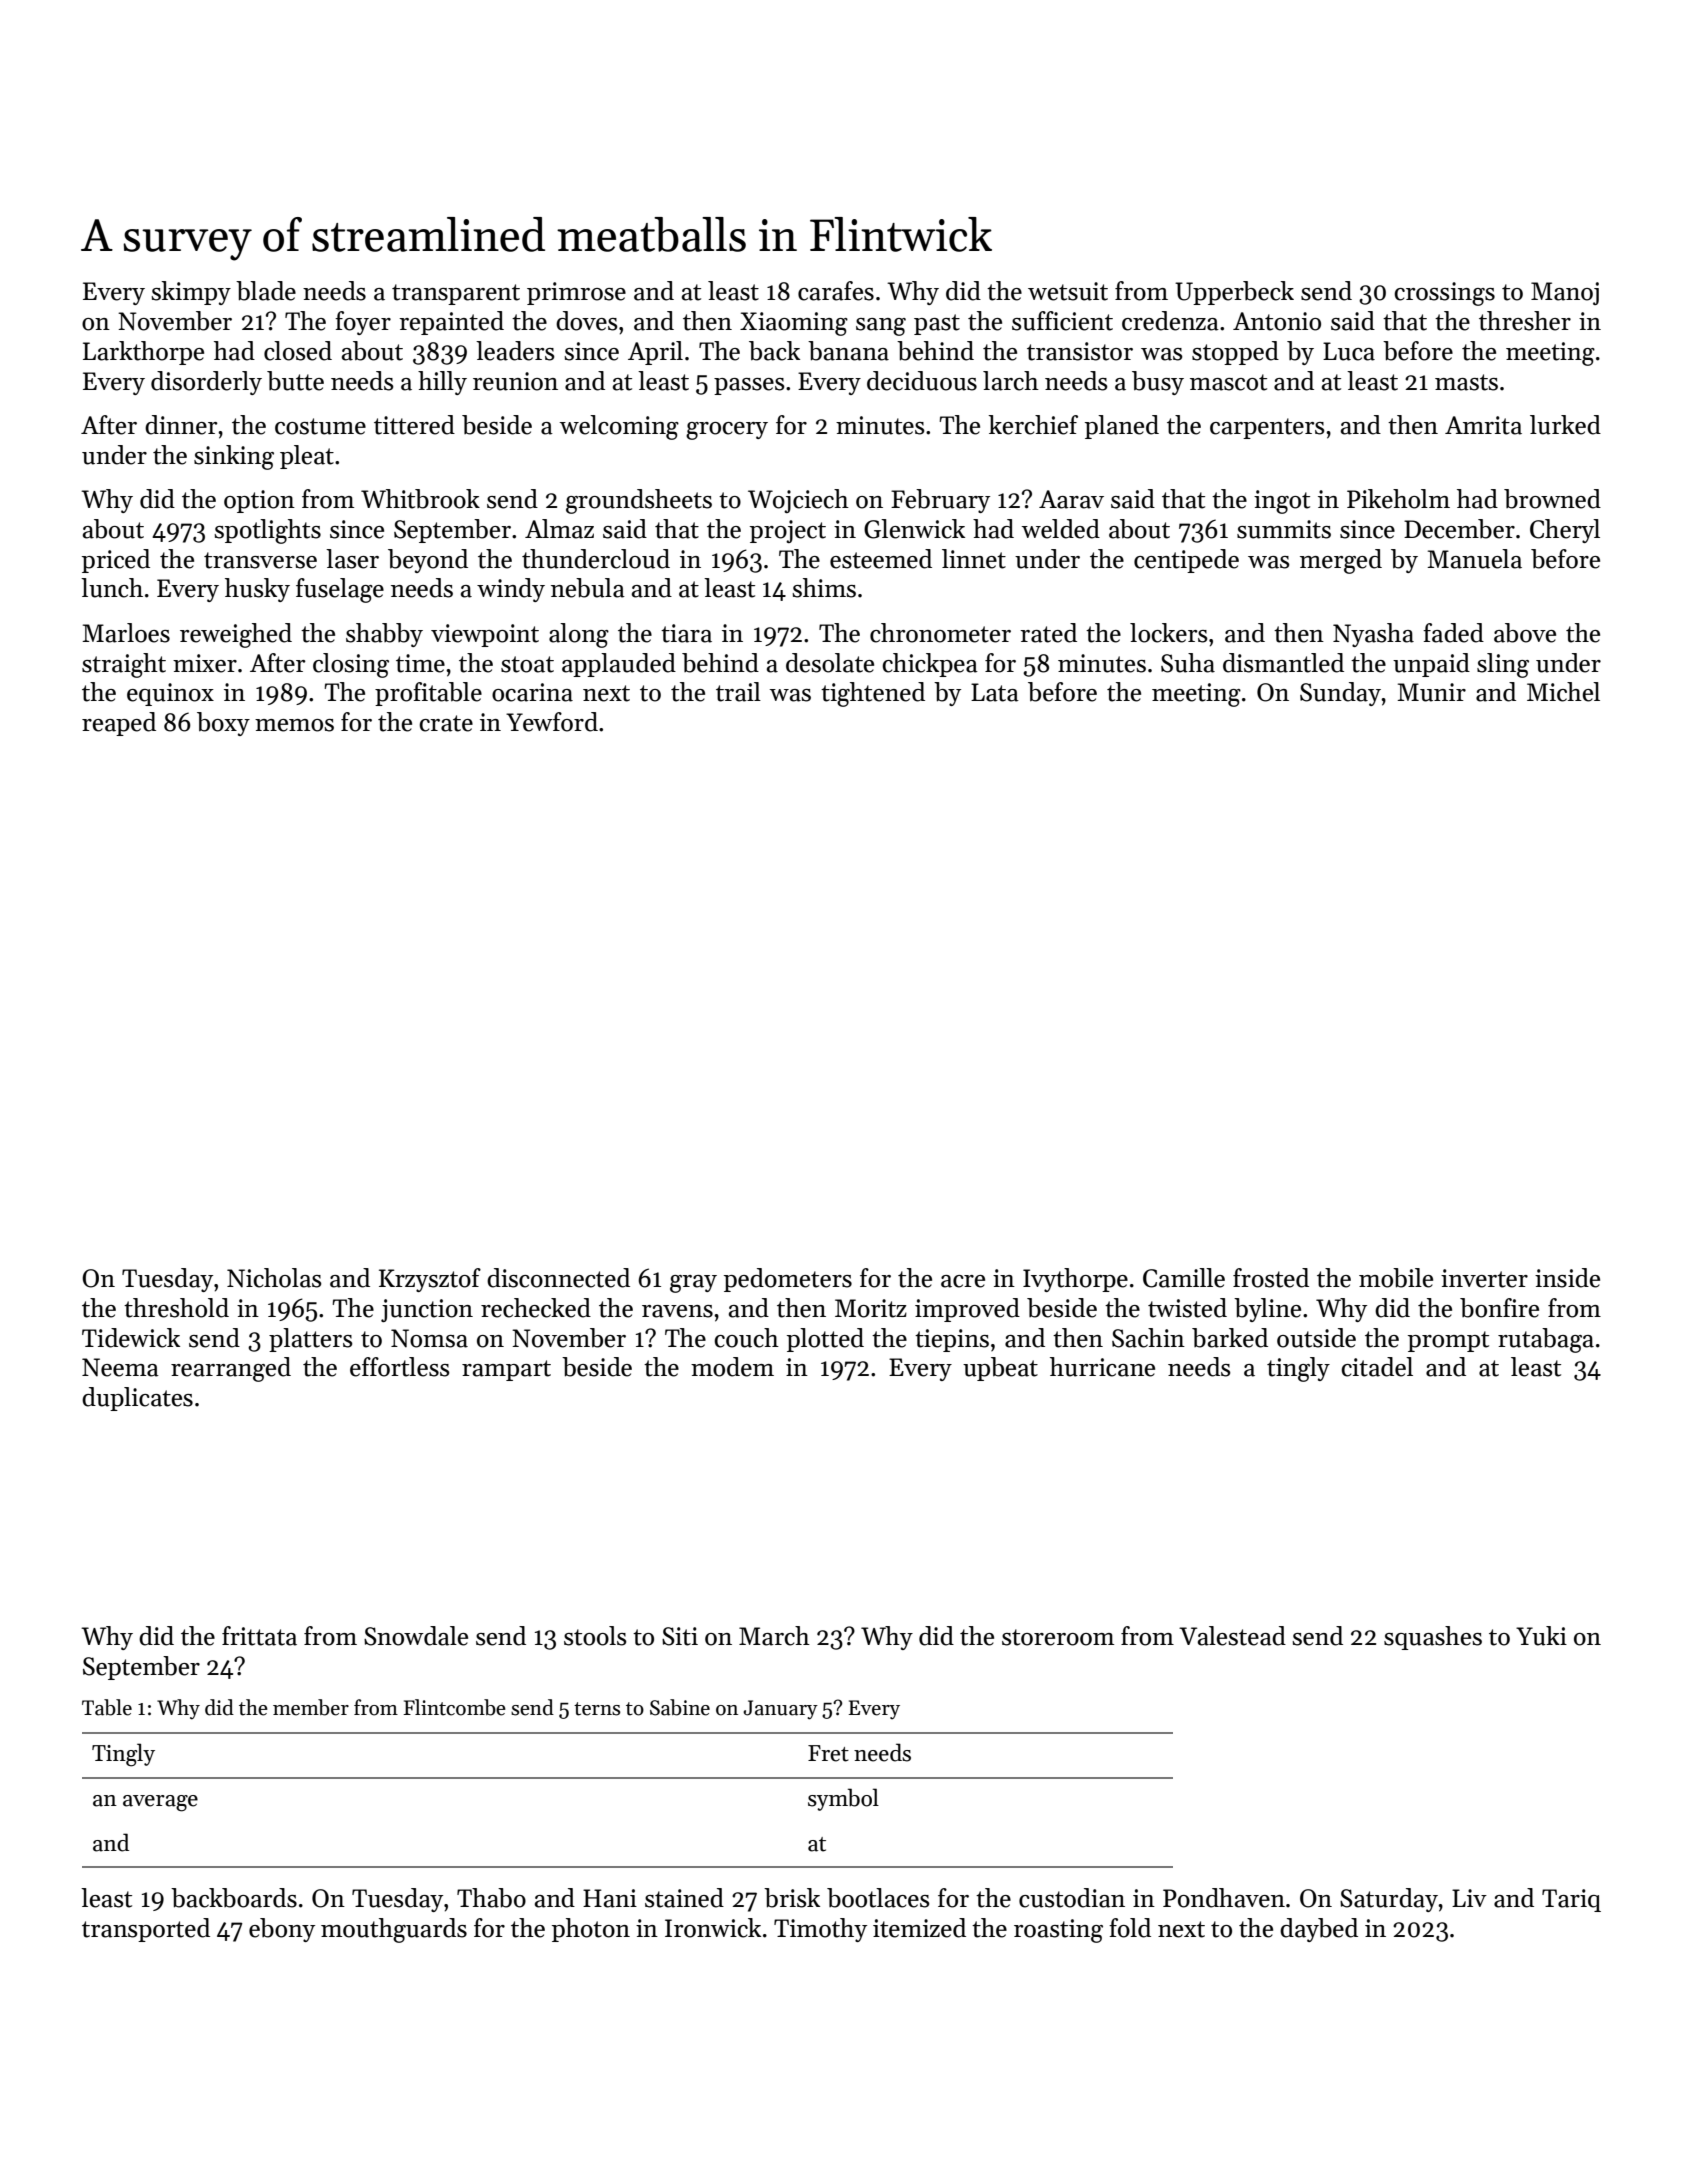 This page has height=2178, width=1683. Describe the element at coordinates (1282, 502) in the page. I see `ingot` at that location.
